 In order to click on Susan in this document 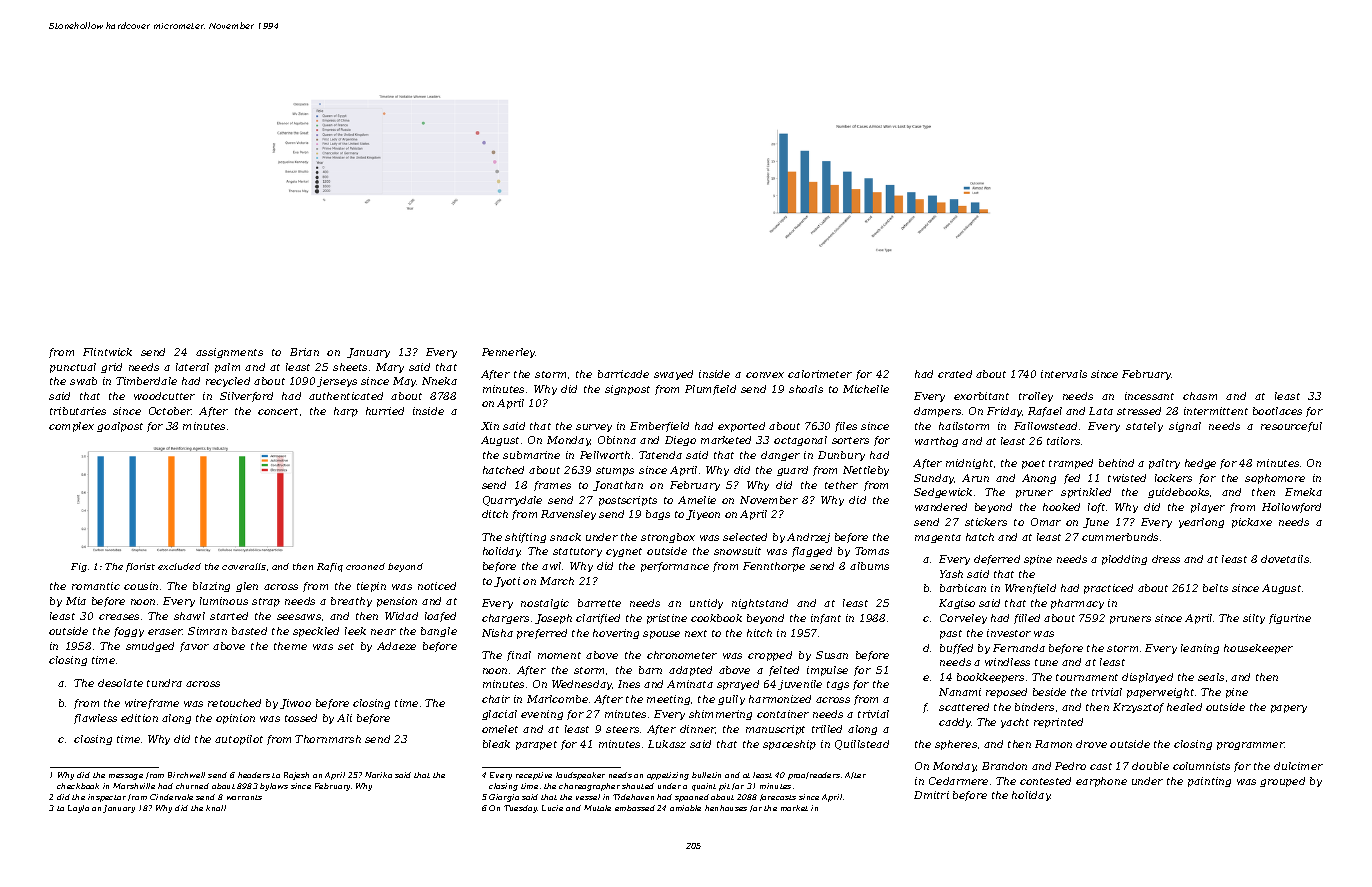, I will do `click(832, 655)`.
